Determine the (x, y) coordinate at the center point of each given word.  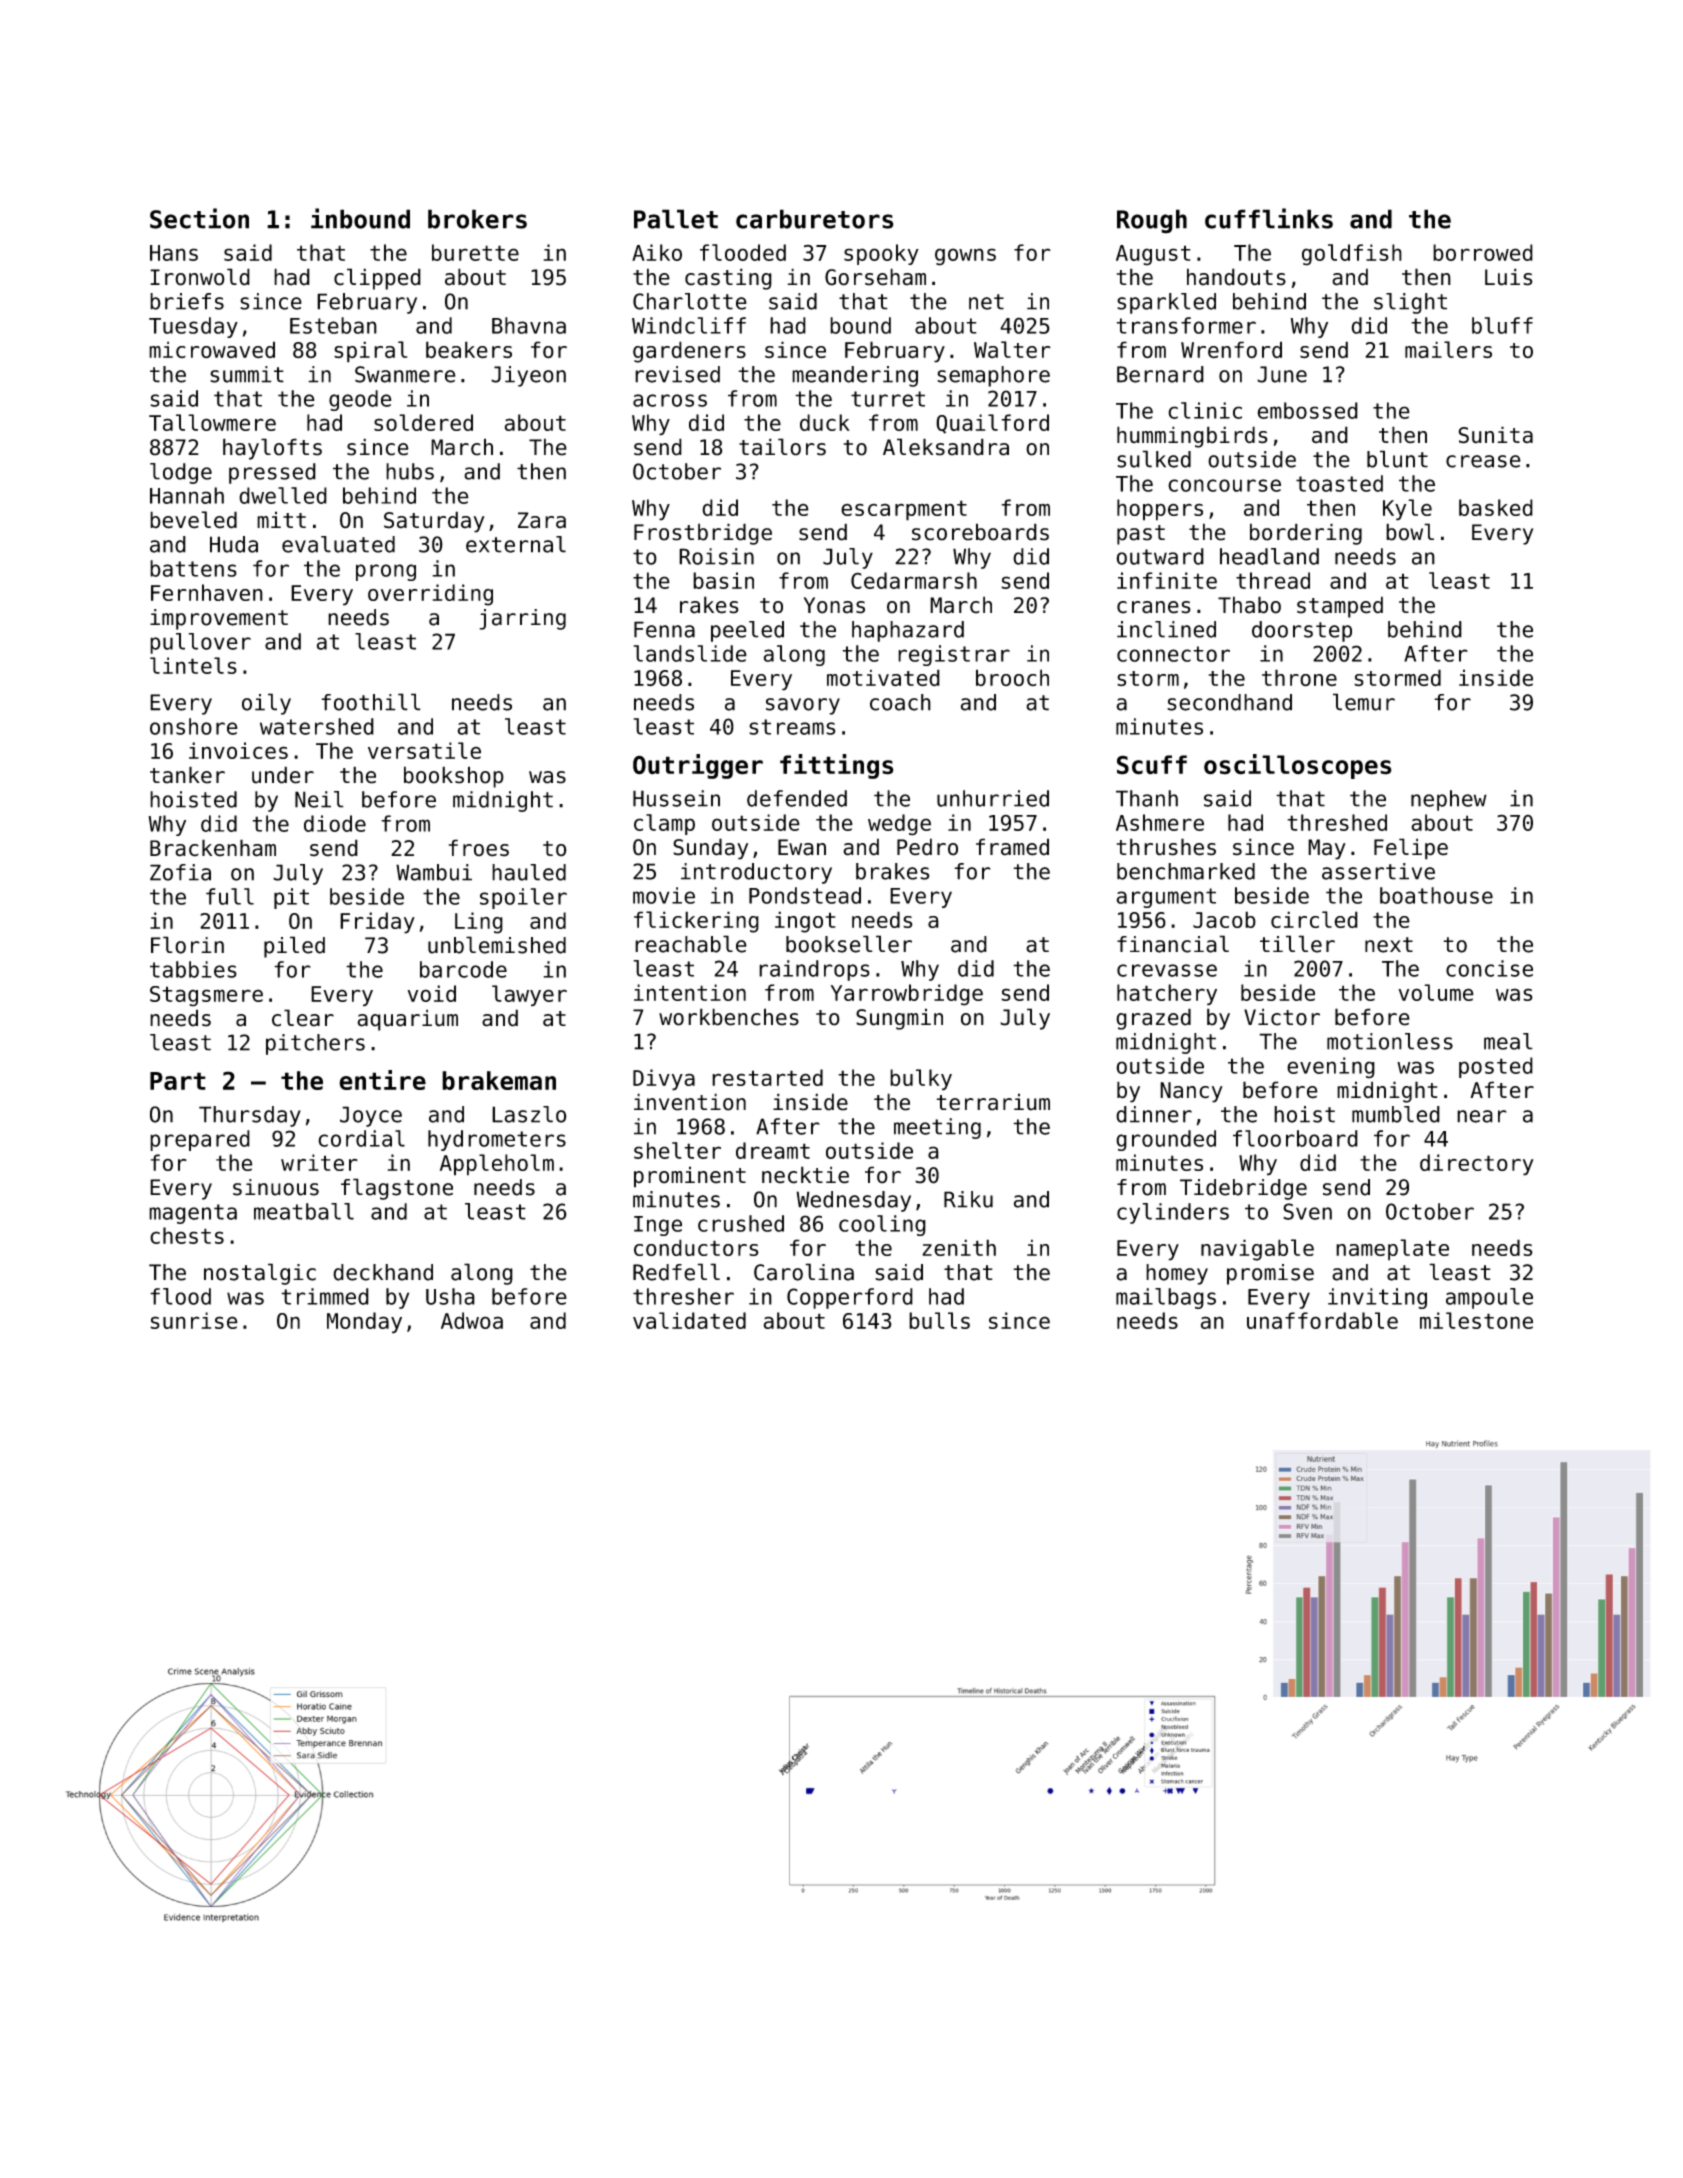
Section (199, 218)
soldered (423, 422)
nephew (1449, 800)
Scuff (1152, 765)
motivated (883, 678)
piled (294, 947)
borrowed (1483, 252)
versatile (424, 750)
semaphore (993, 376)
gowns (965, 257)
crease (1483, 461)
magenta (193, 1214)
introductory (756, 873)
